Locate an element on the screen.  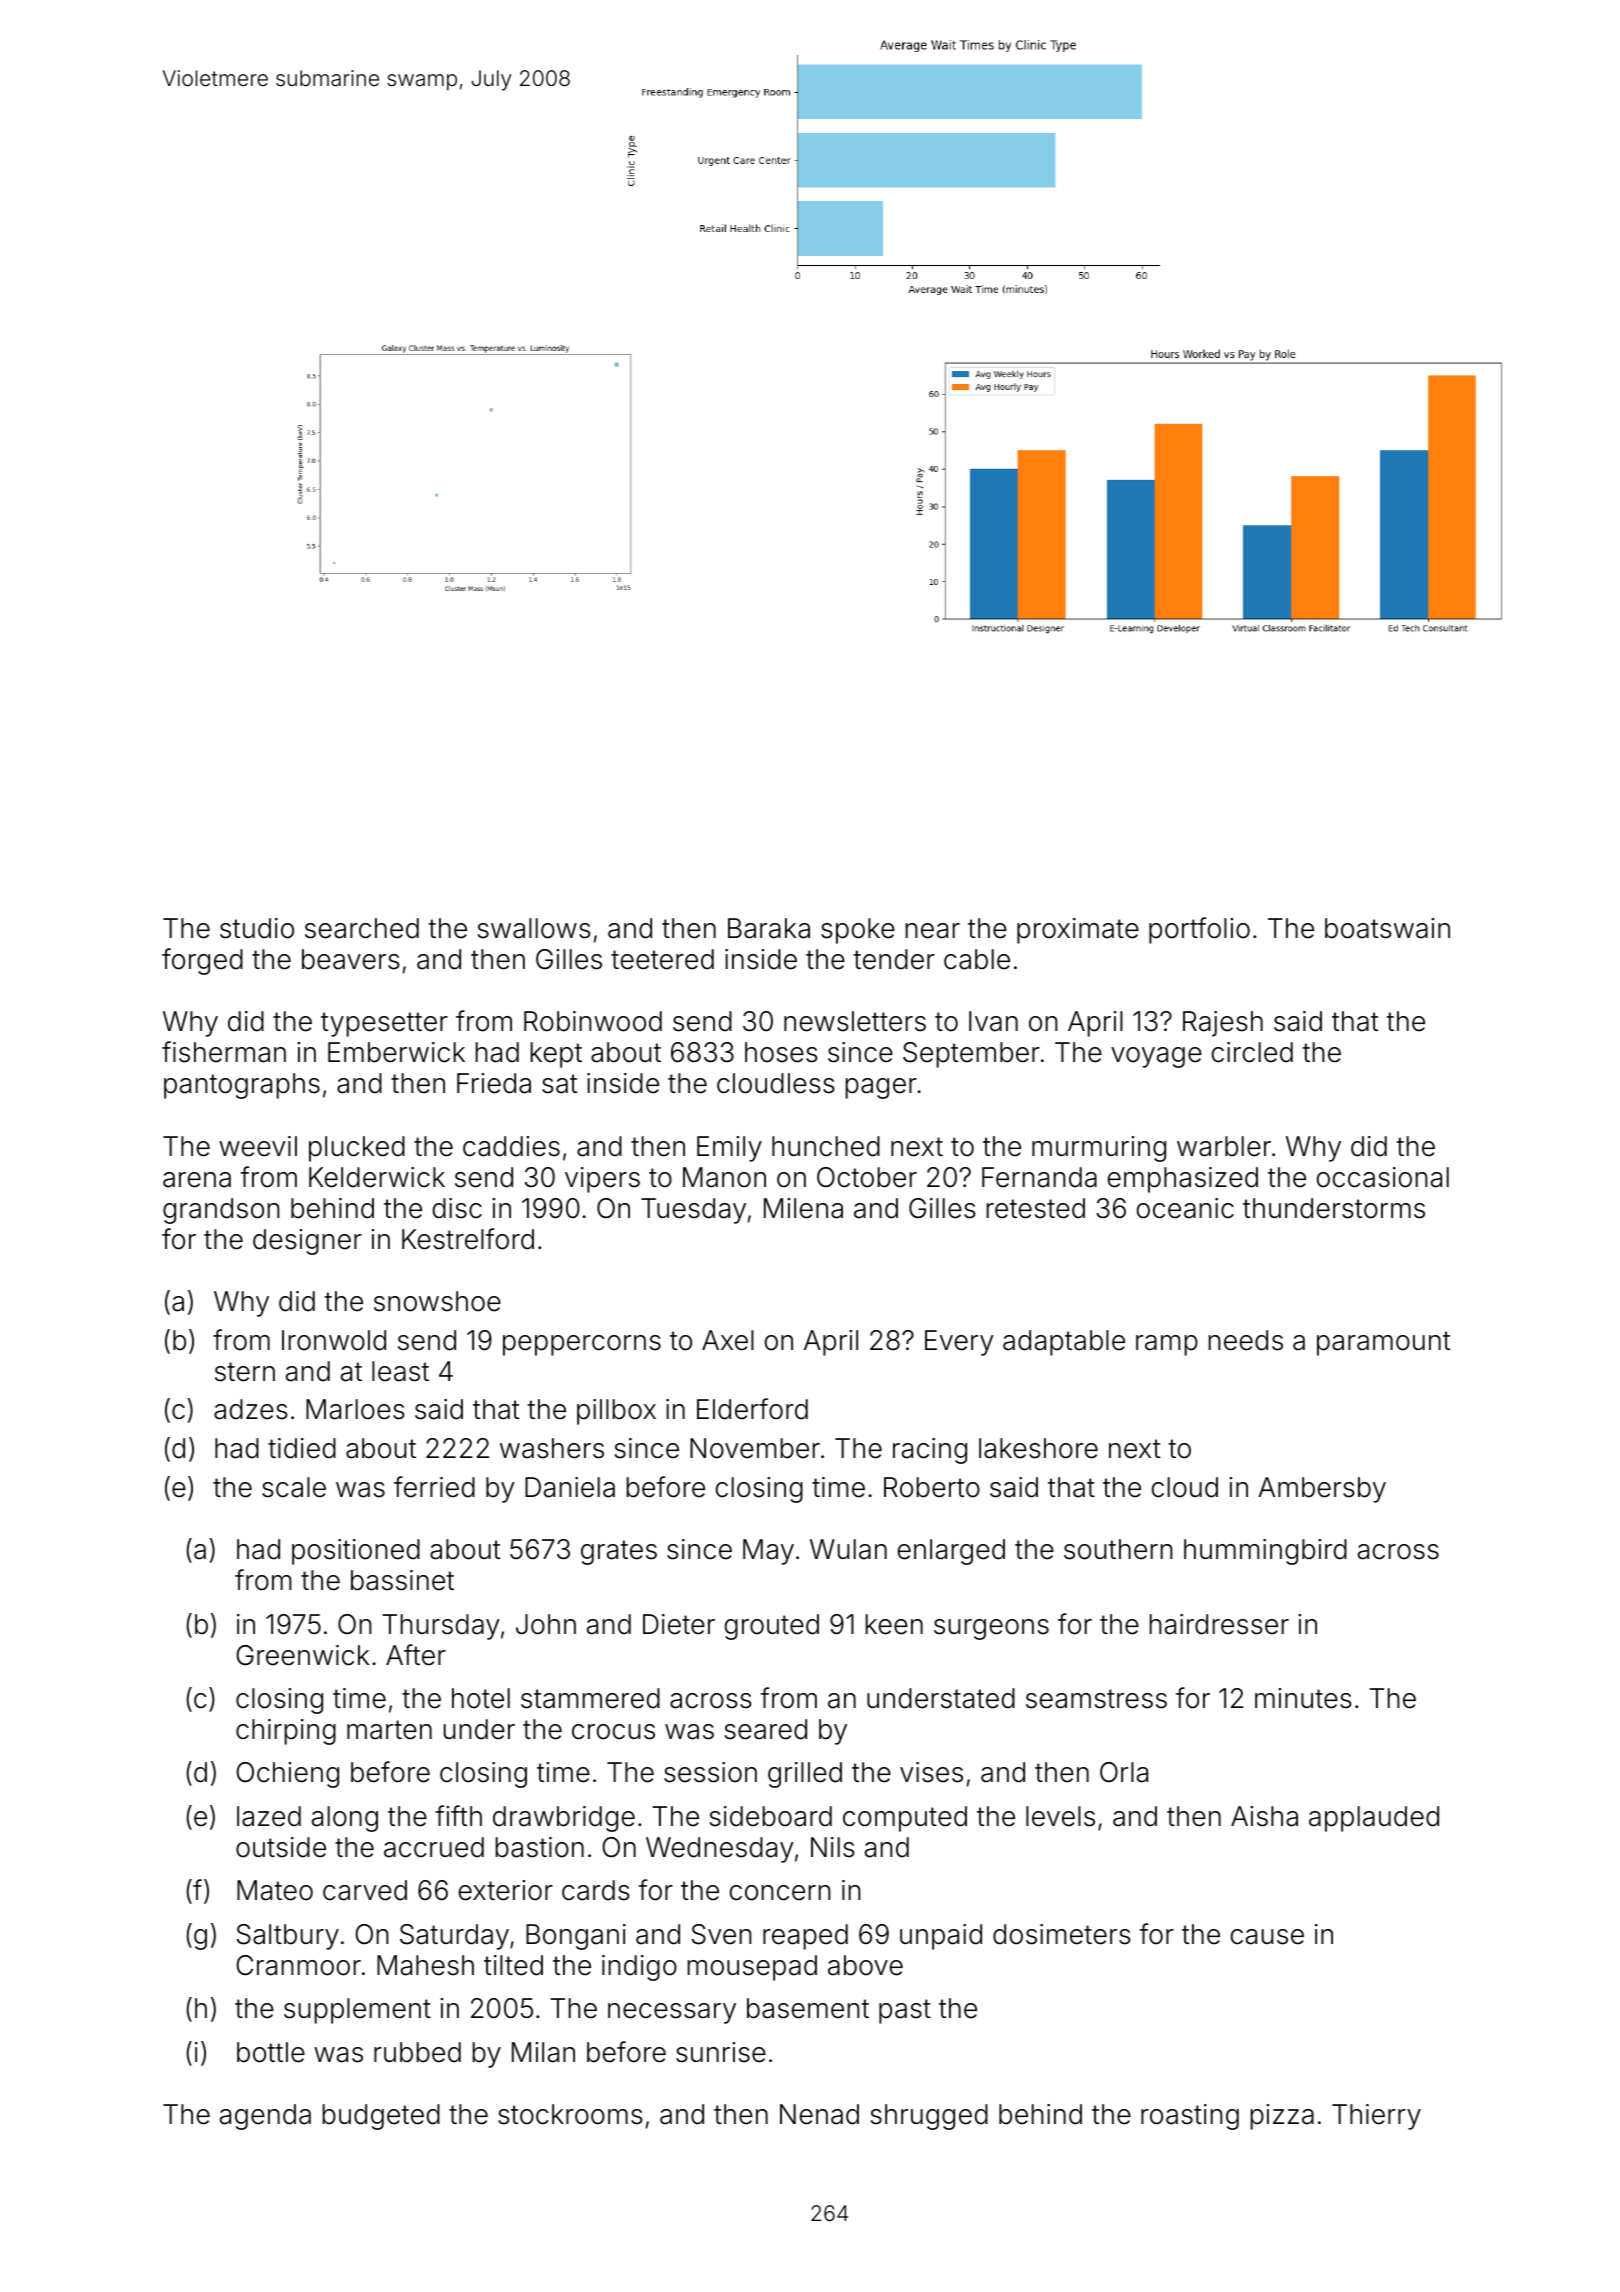
Rajesh is located at coordinates (1223, 1024).
